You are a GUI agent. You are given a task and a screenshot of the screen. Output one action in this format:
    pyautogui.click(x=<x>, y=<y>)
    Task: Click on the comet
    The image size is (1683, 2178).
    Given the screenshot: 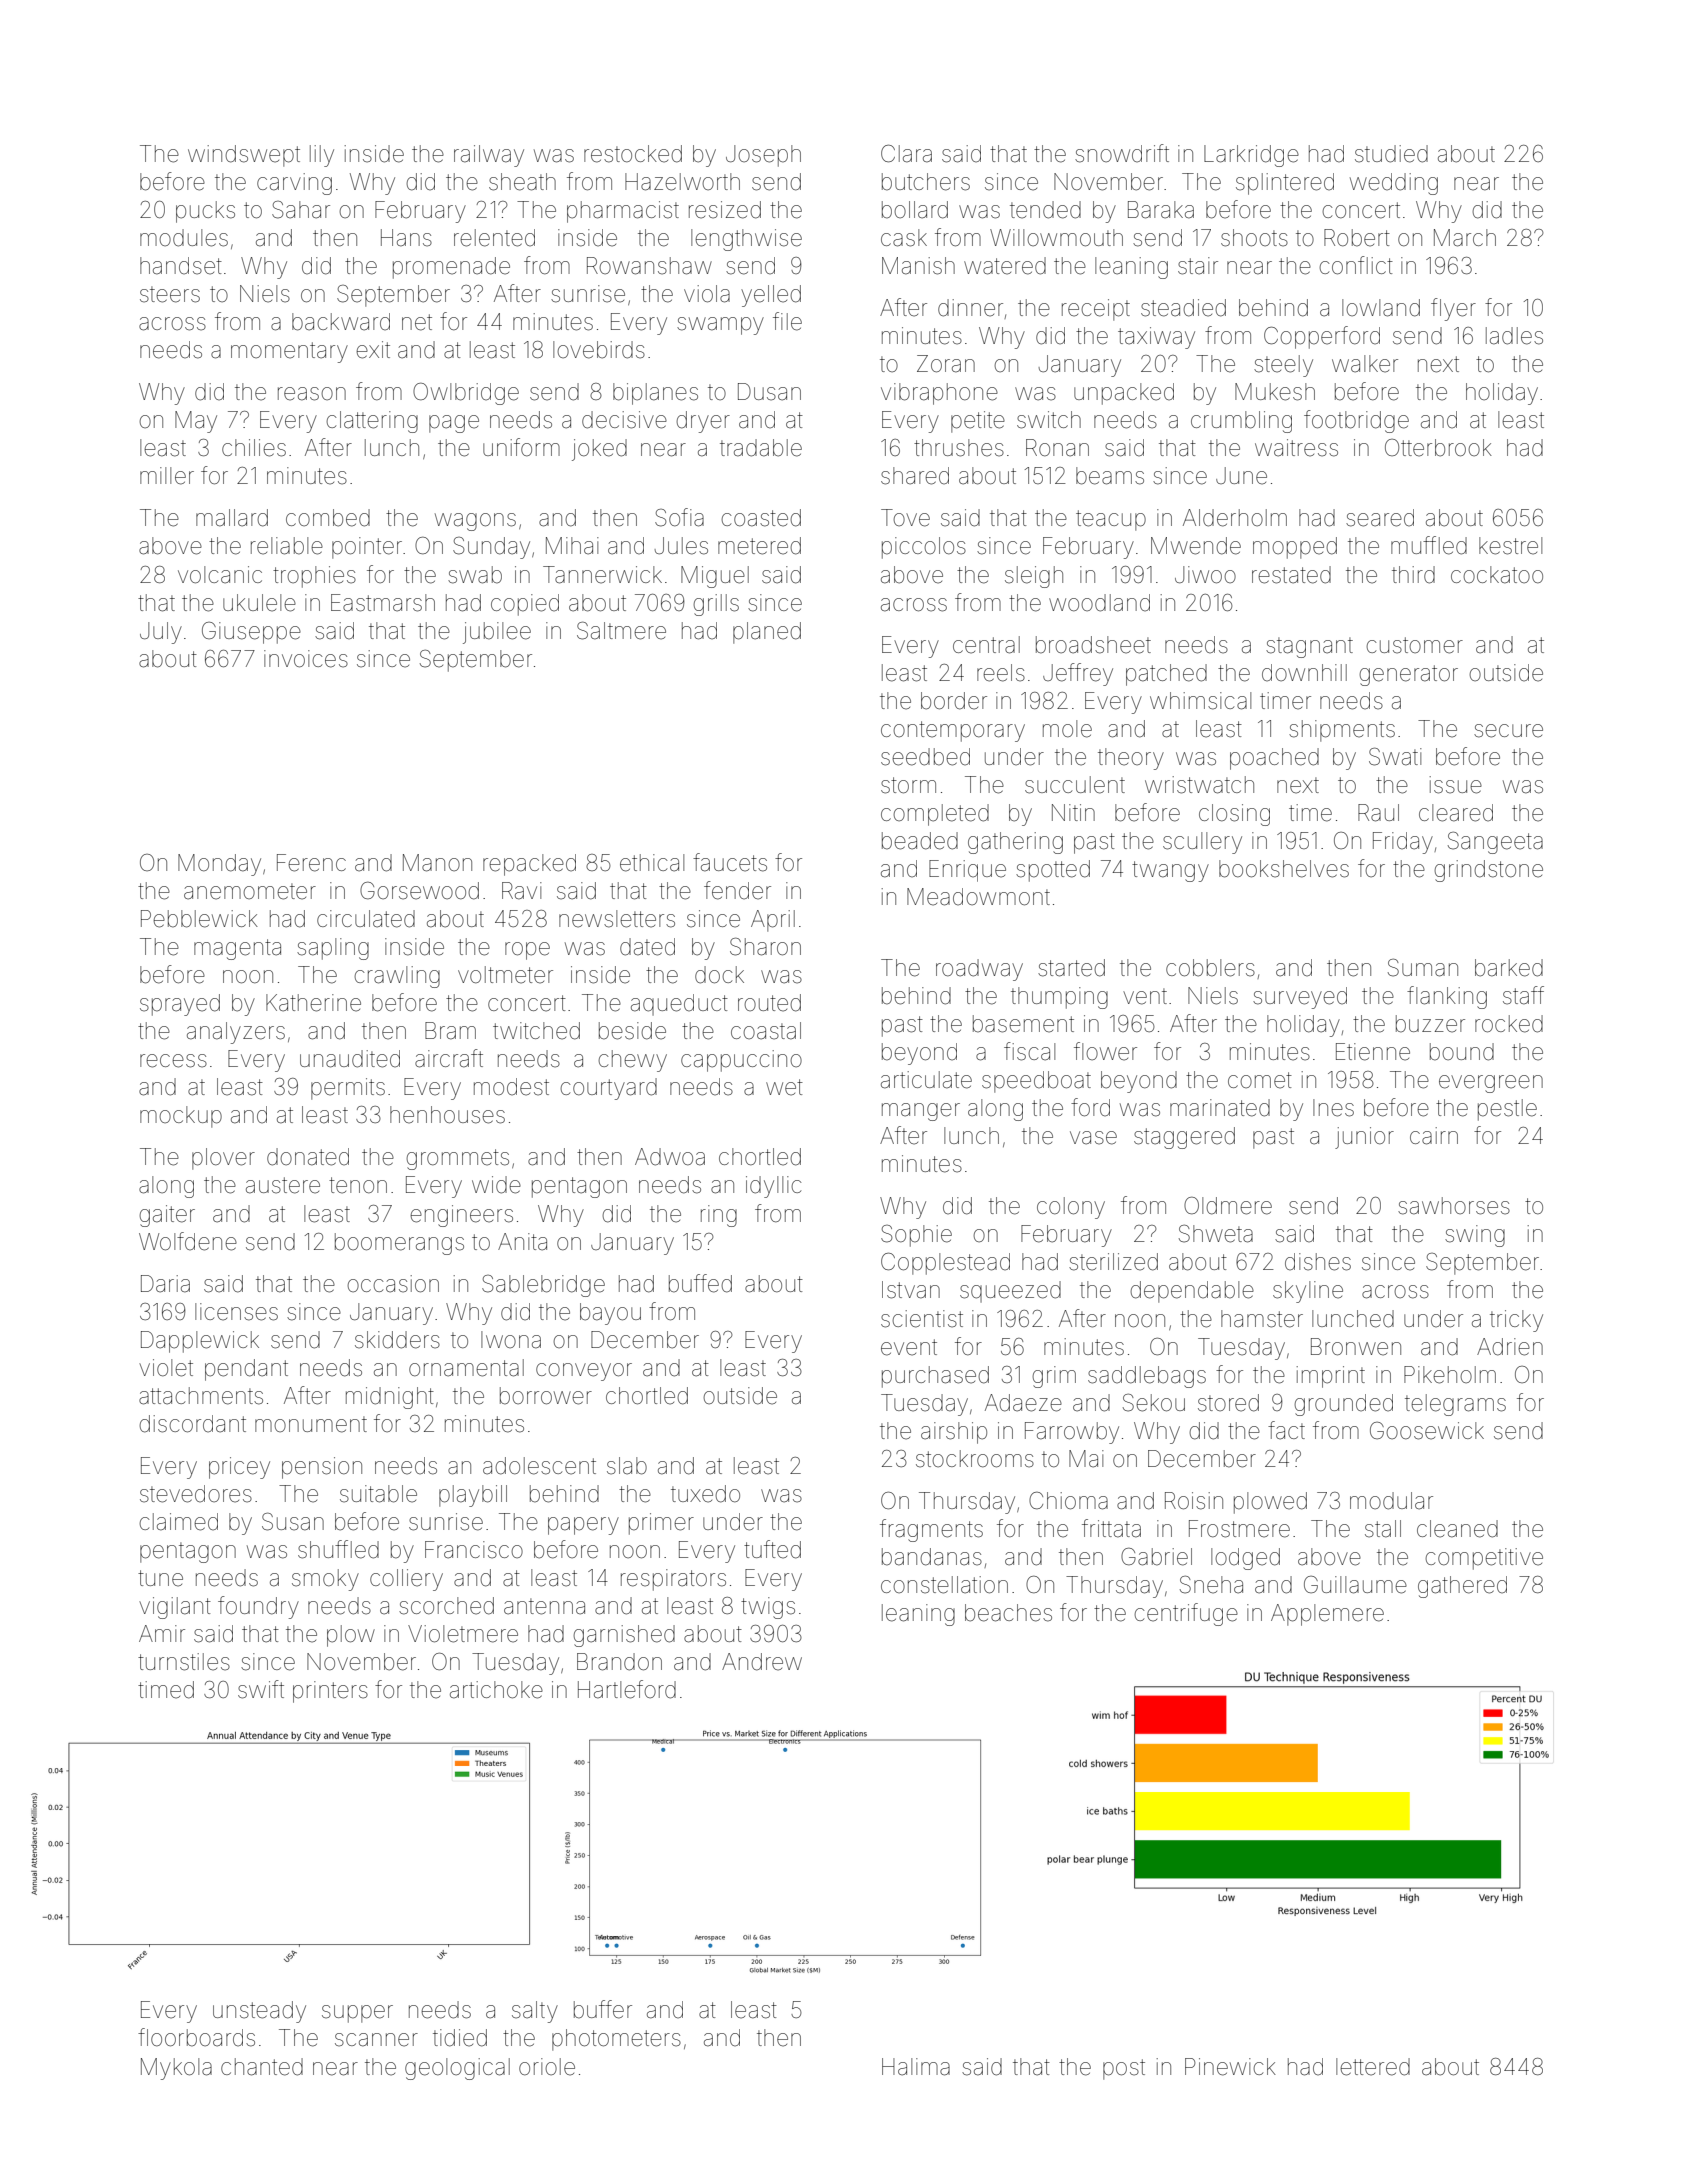 What is the action you would take?
    pyautogui.click(x=1260, y=1080)
